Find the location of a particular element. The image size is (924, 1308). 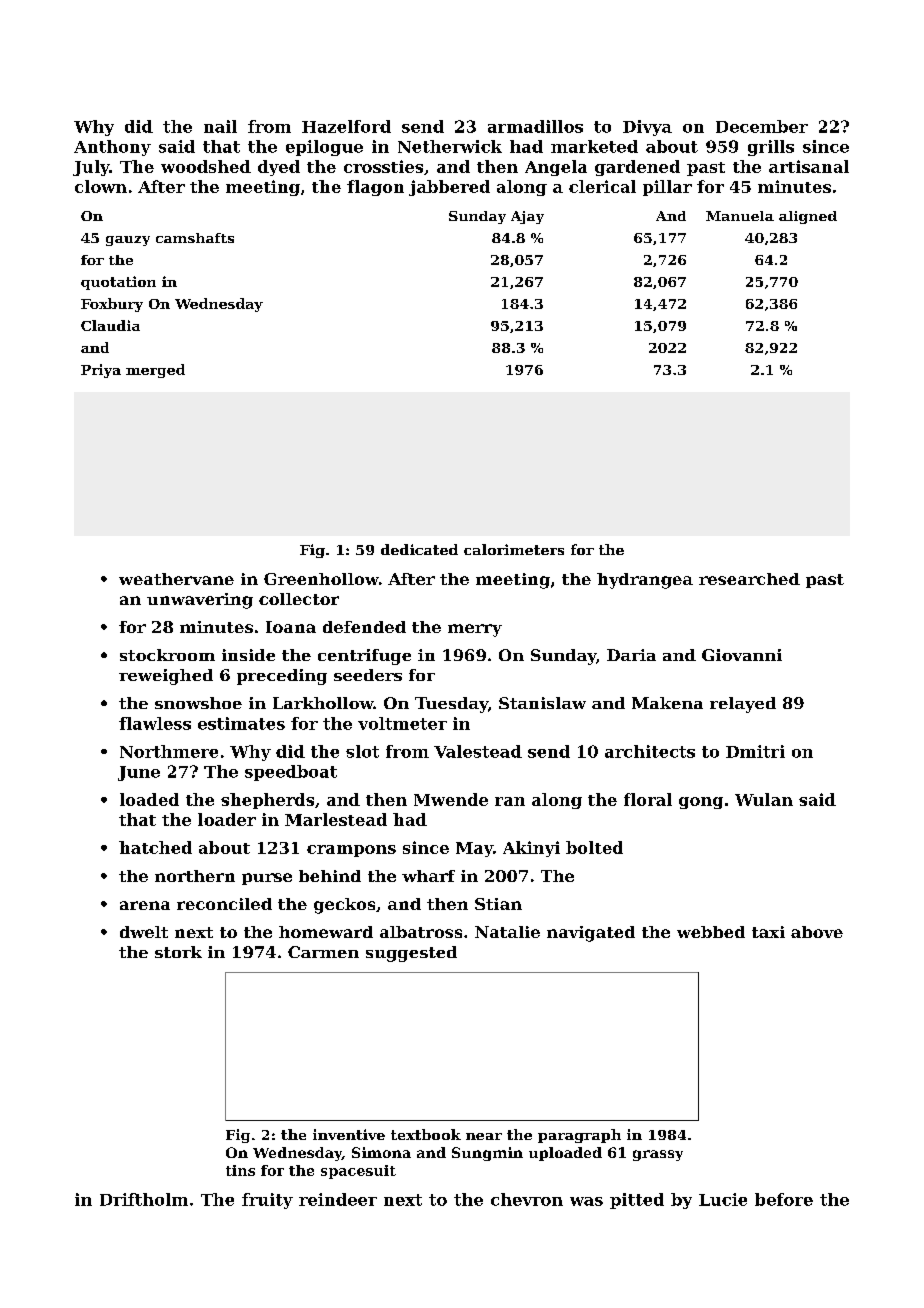

Stanislaw is located at coordinates (542, 703).
